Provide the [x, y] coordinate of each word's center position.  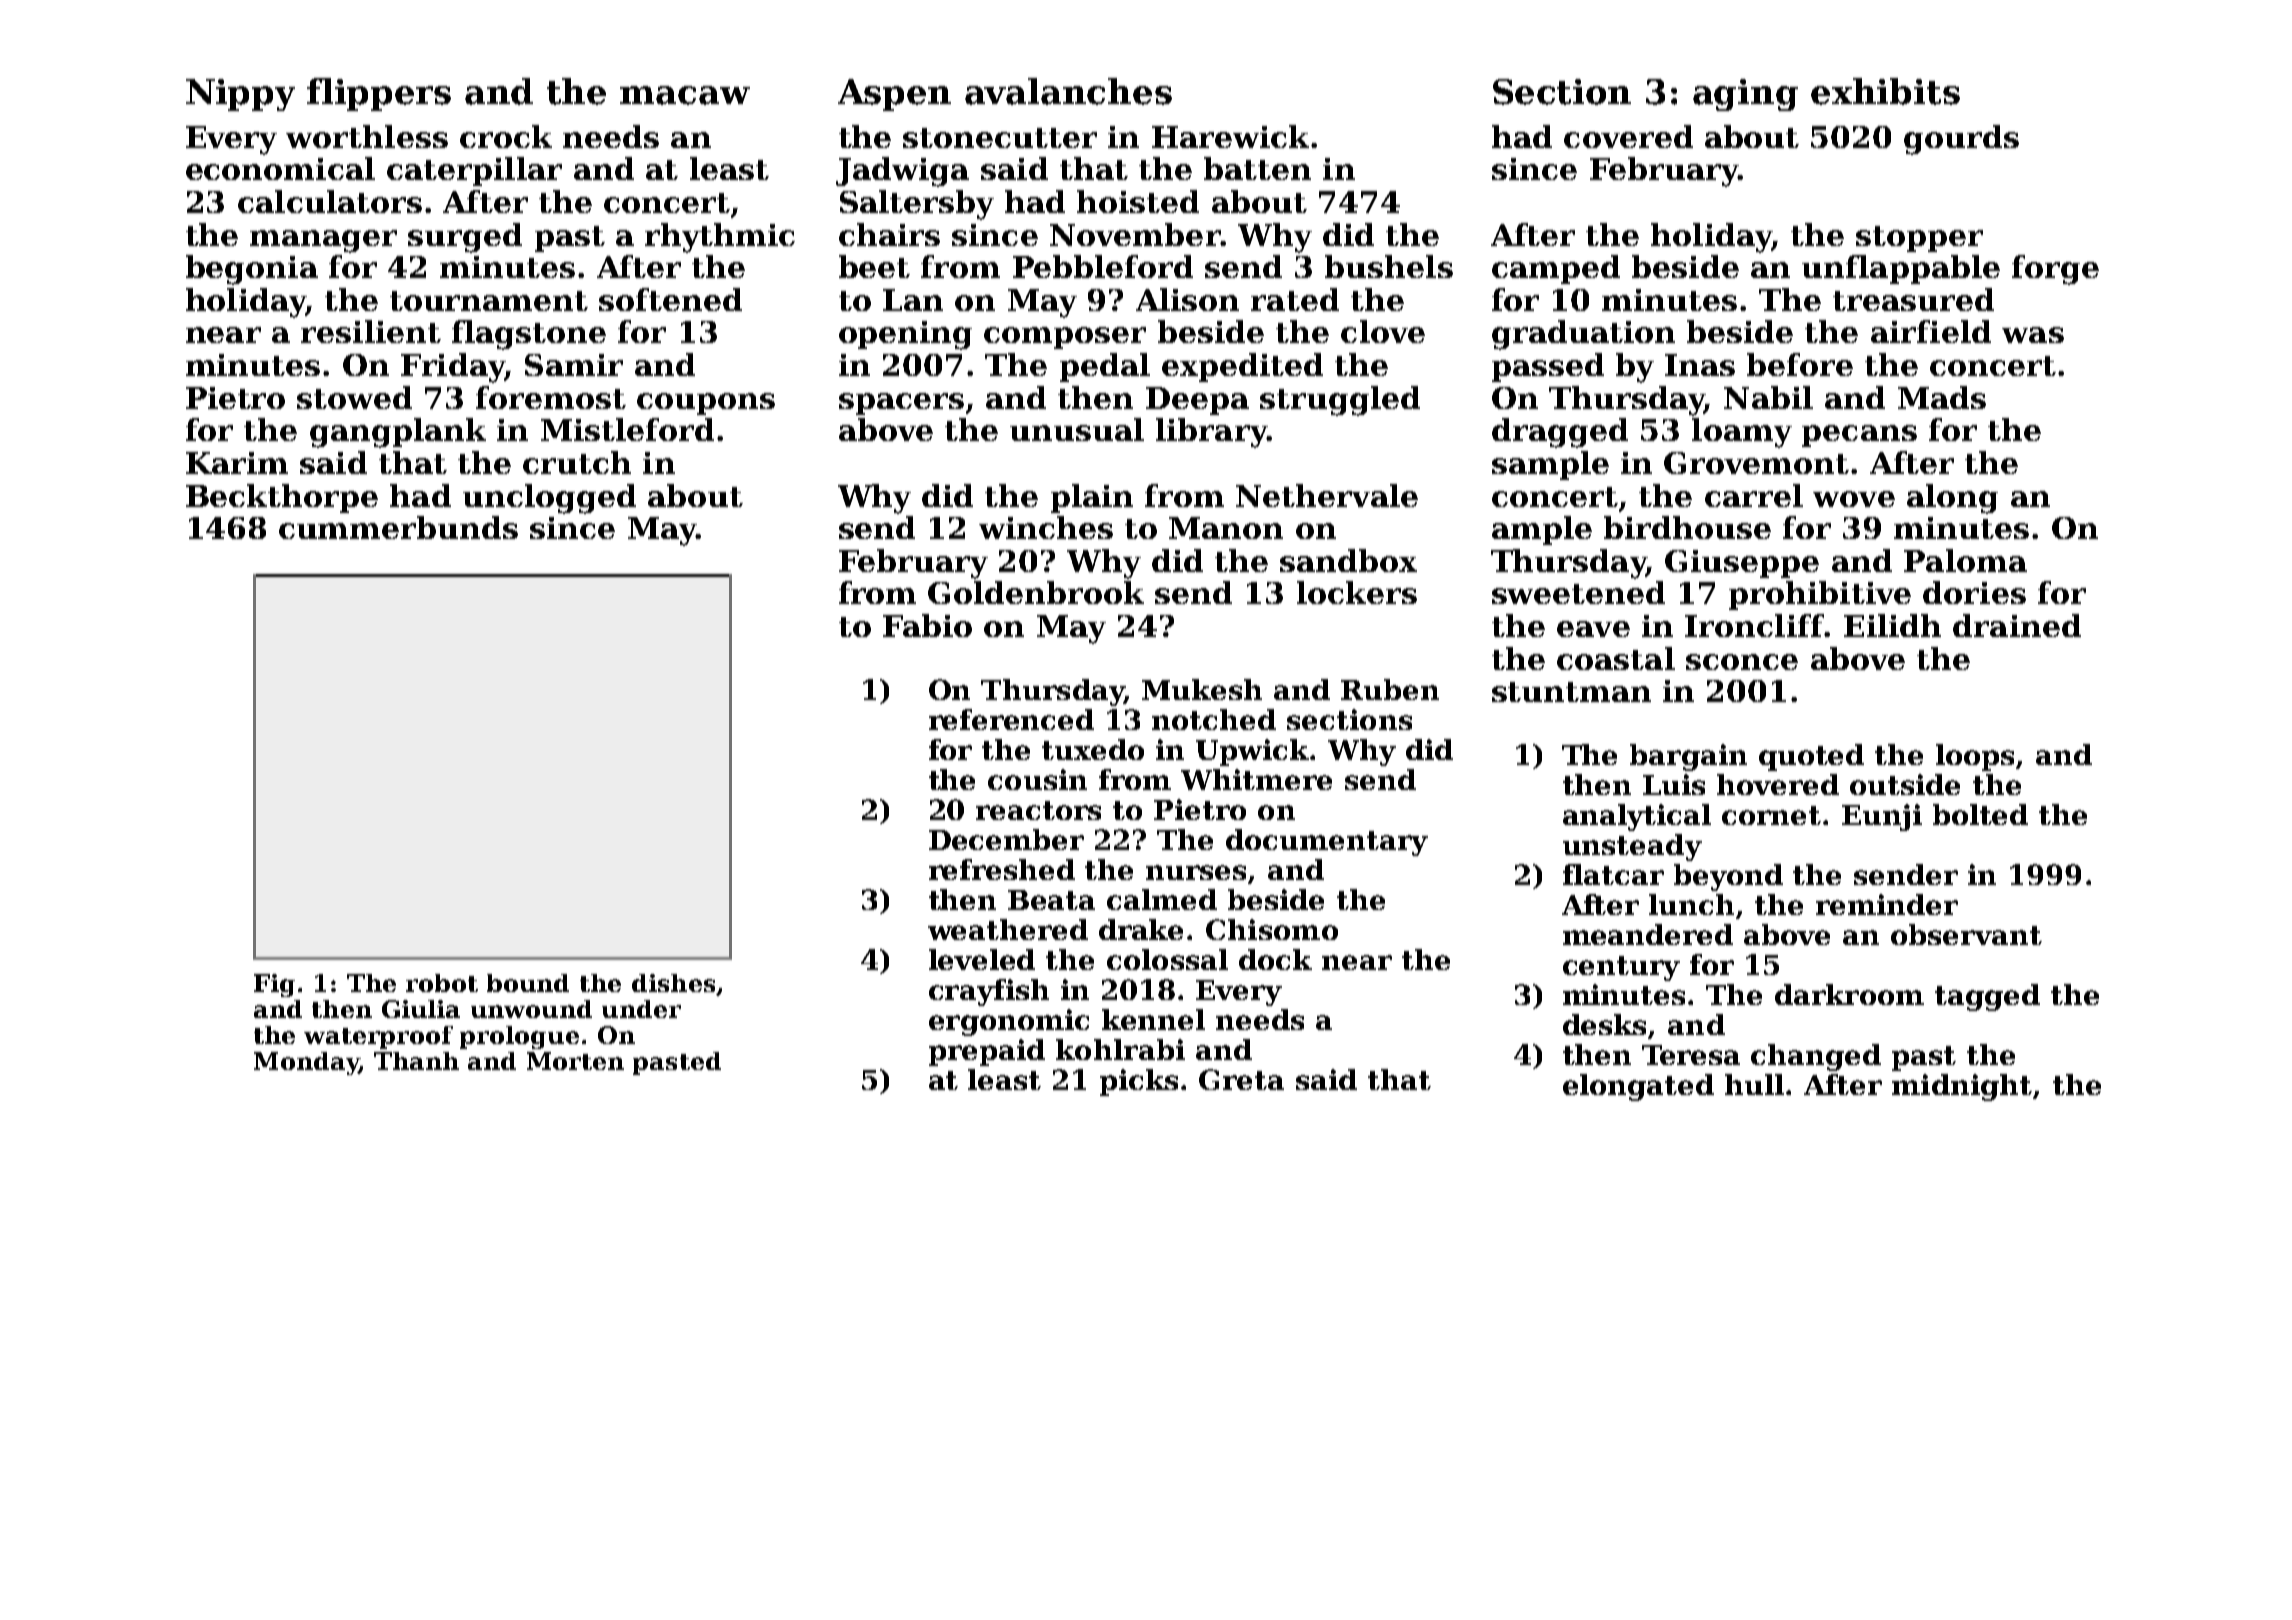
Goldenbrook [1036, 592]
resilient [371, 331]
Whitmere [1256, 779]
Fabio [927, 625]
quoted [1811, 757]
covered [1628, 136]
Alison [1187, 299]
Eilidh [1892, 625]
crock [506, 136]
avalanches [1068, 91]
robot [442, 983]
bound [528, 983]
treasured [1913, 299]
